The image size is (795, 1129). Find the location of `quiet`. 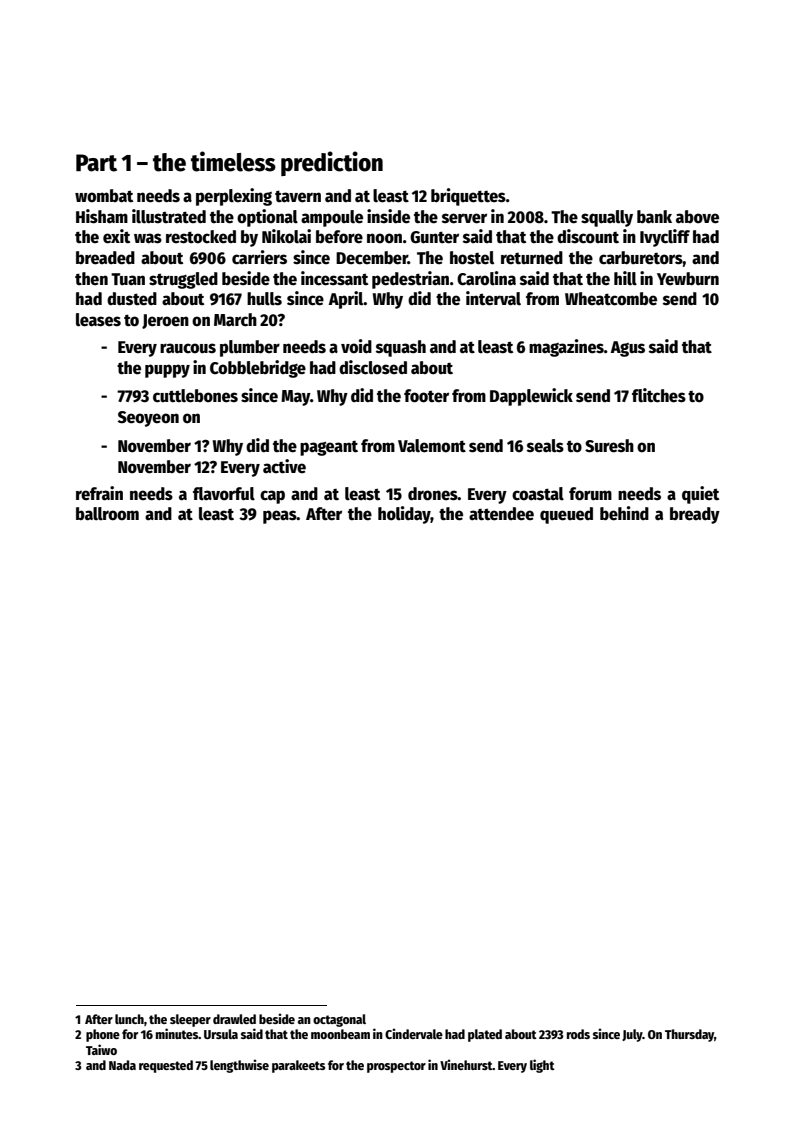

quiet is located at coordinates (700, 495).
